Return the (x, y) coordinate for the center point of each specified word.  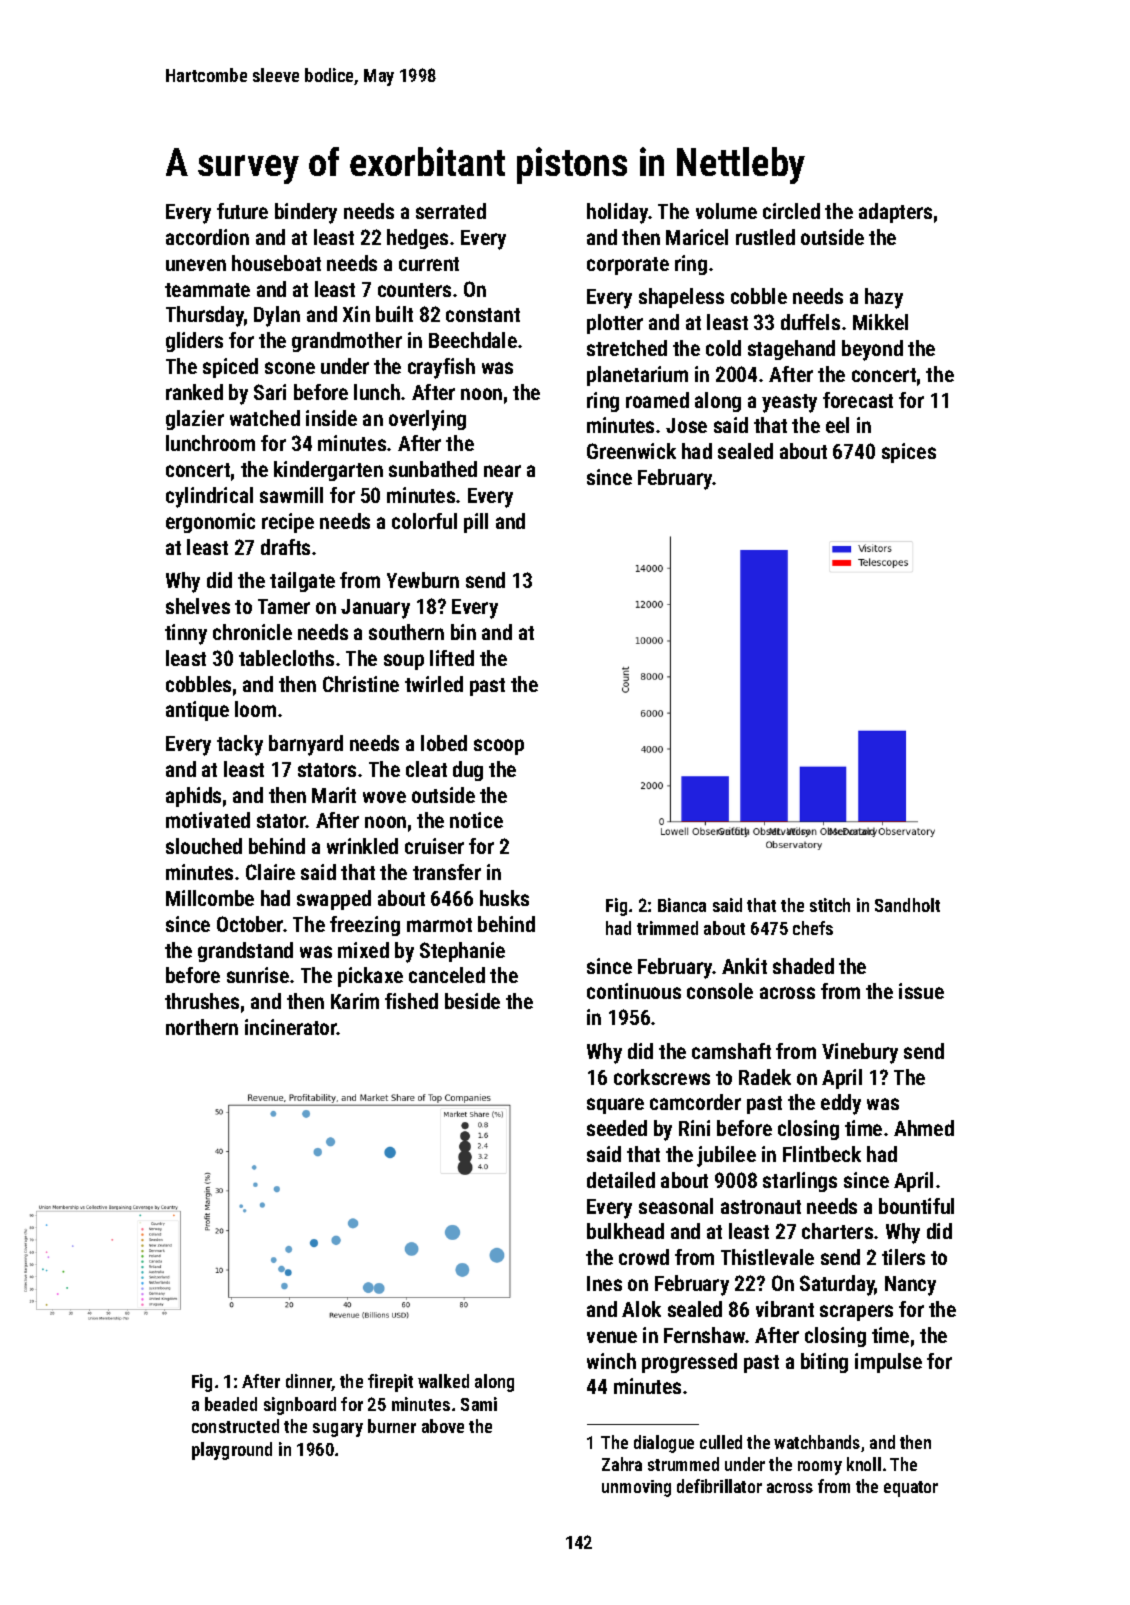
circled (791, 211)
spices (909, 453)
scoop (499, 747)
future (242, 211)
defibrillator (719, 1486)
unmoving (636, 1488)
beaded (231, 1404)
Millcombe (210, 898)
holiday (618, 213)
